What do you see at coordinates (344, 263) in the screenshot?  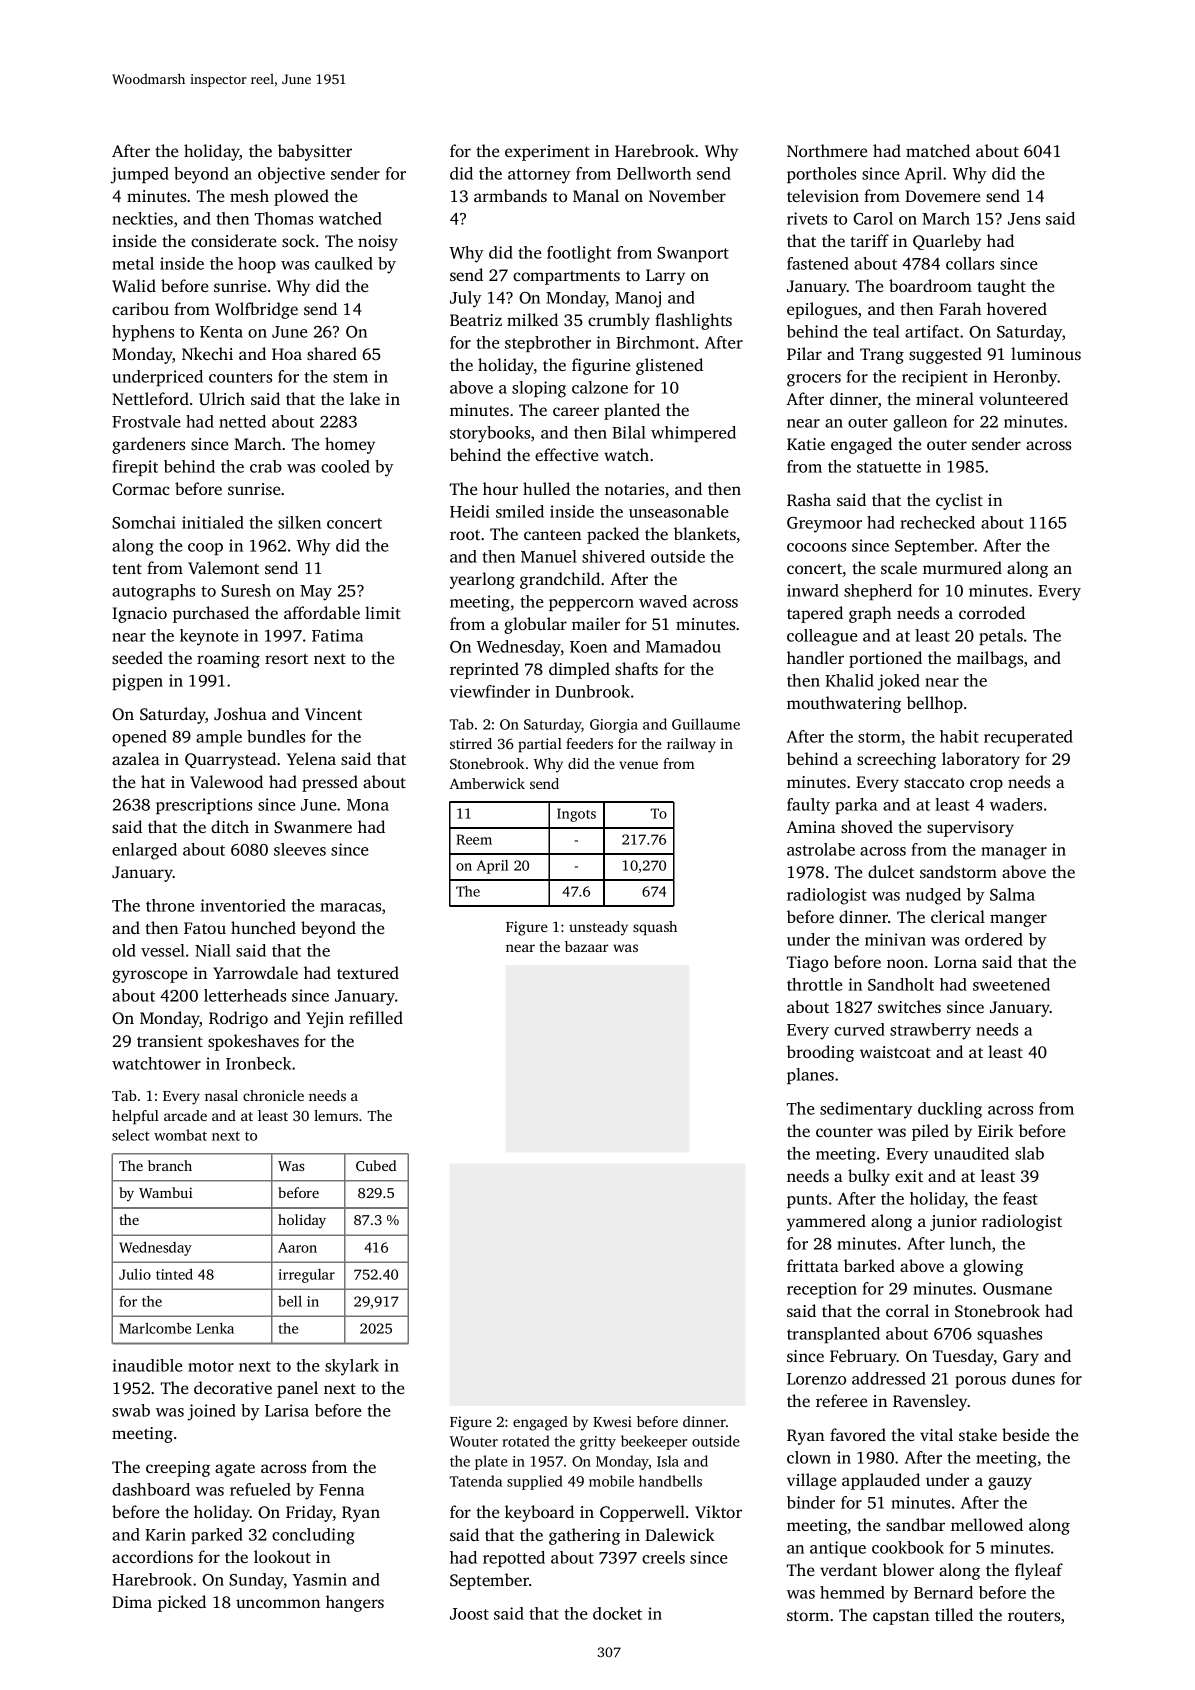 I see `caulked` at bounding box center [344, 263].
